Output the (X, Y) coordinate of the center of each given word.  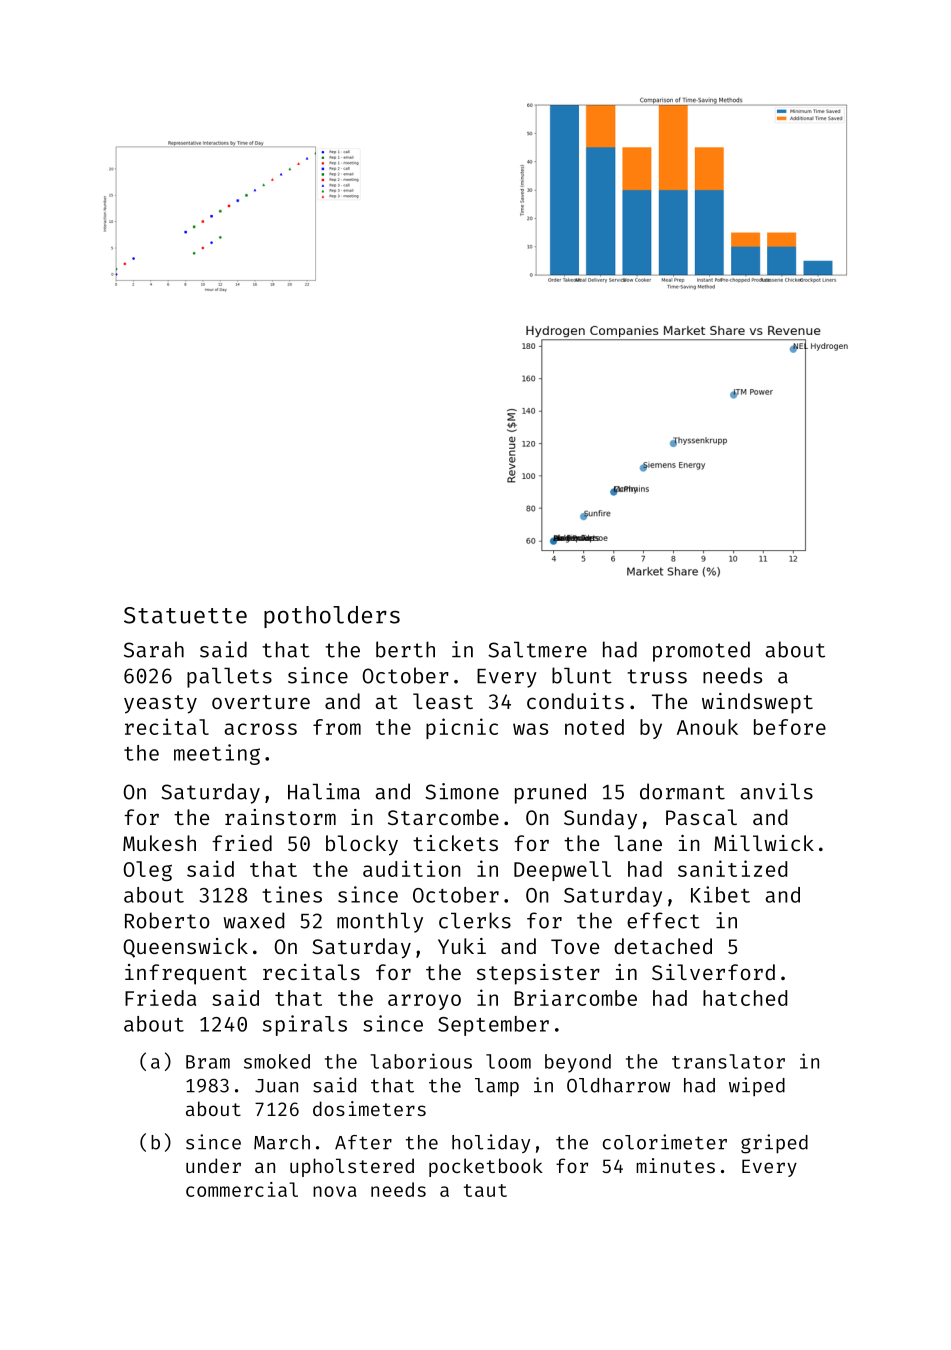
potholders (332, 617)
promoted (701, 651)
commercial (242, 1189)
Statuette (185, 615)
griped (774, 1144)
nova (335, 1191)
